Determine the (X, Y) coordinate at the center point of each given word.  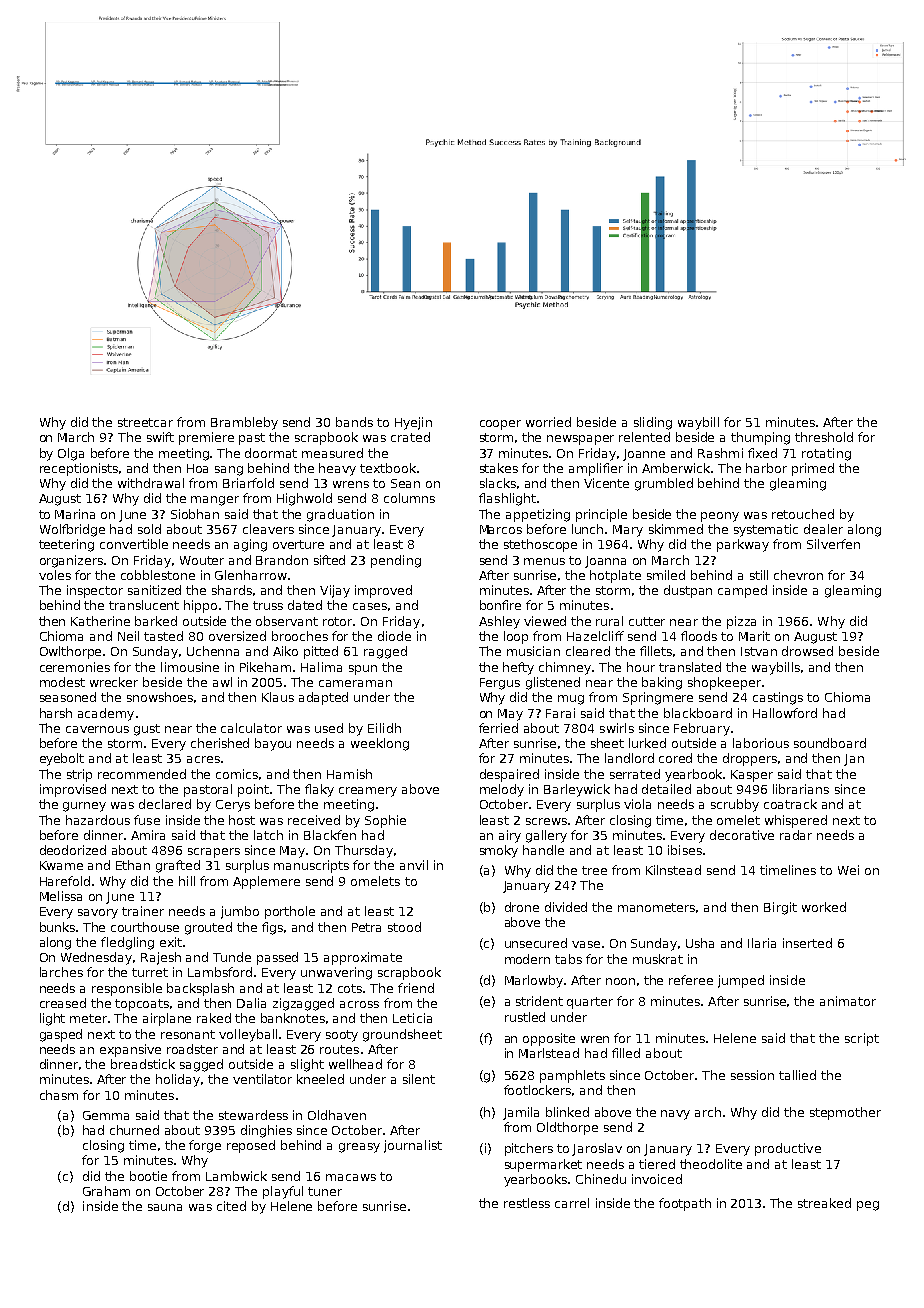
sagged (201, 1065)
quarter (590, 1003)
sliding (653, 423)
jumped (741, 981)
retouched (803, 514)
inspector (95, 591)
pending (396, 561)
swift (160, 437)
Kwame (61, 865)
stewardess (253, 1115)
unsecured (536, 943)
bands (354, 422)
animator (848, 1001)
